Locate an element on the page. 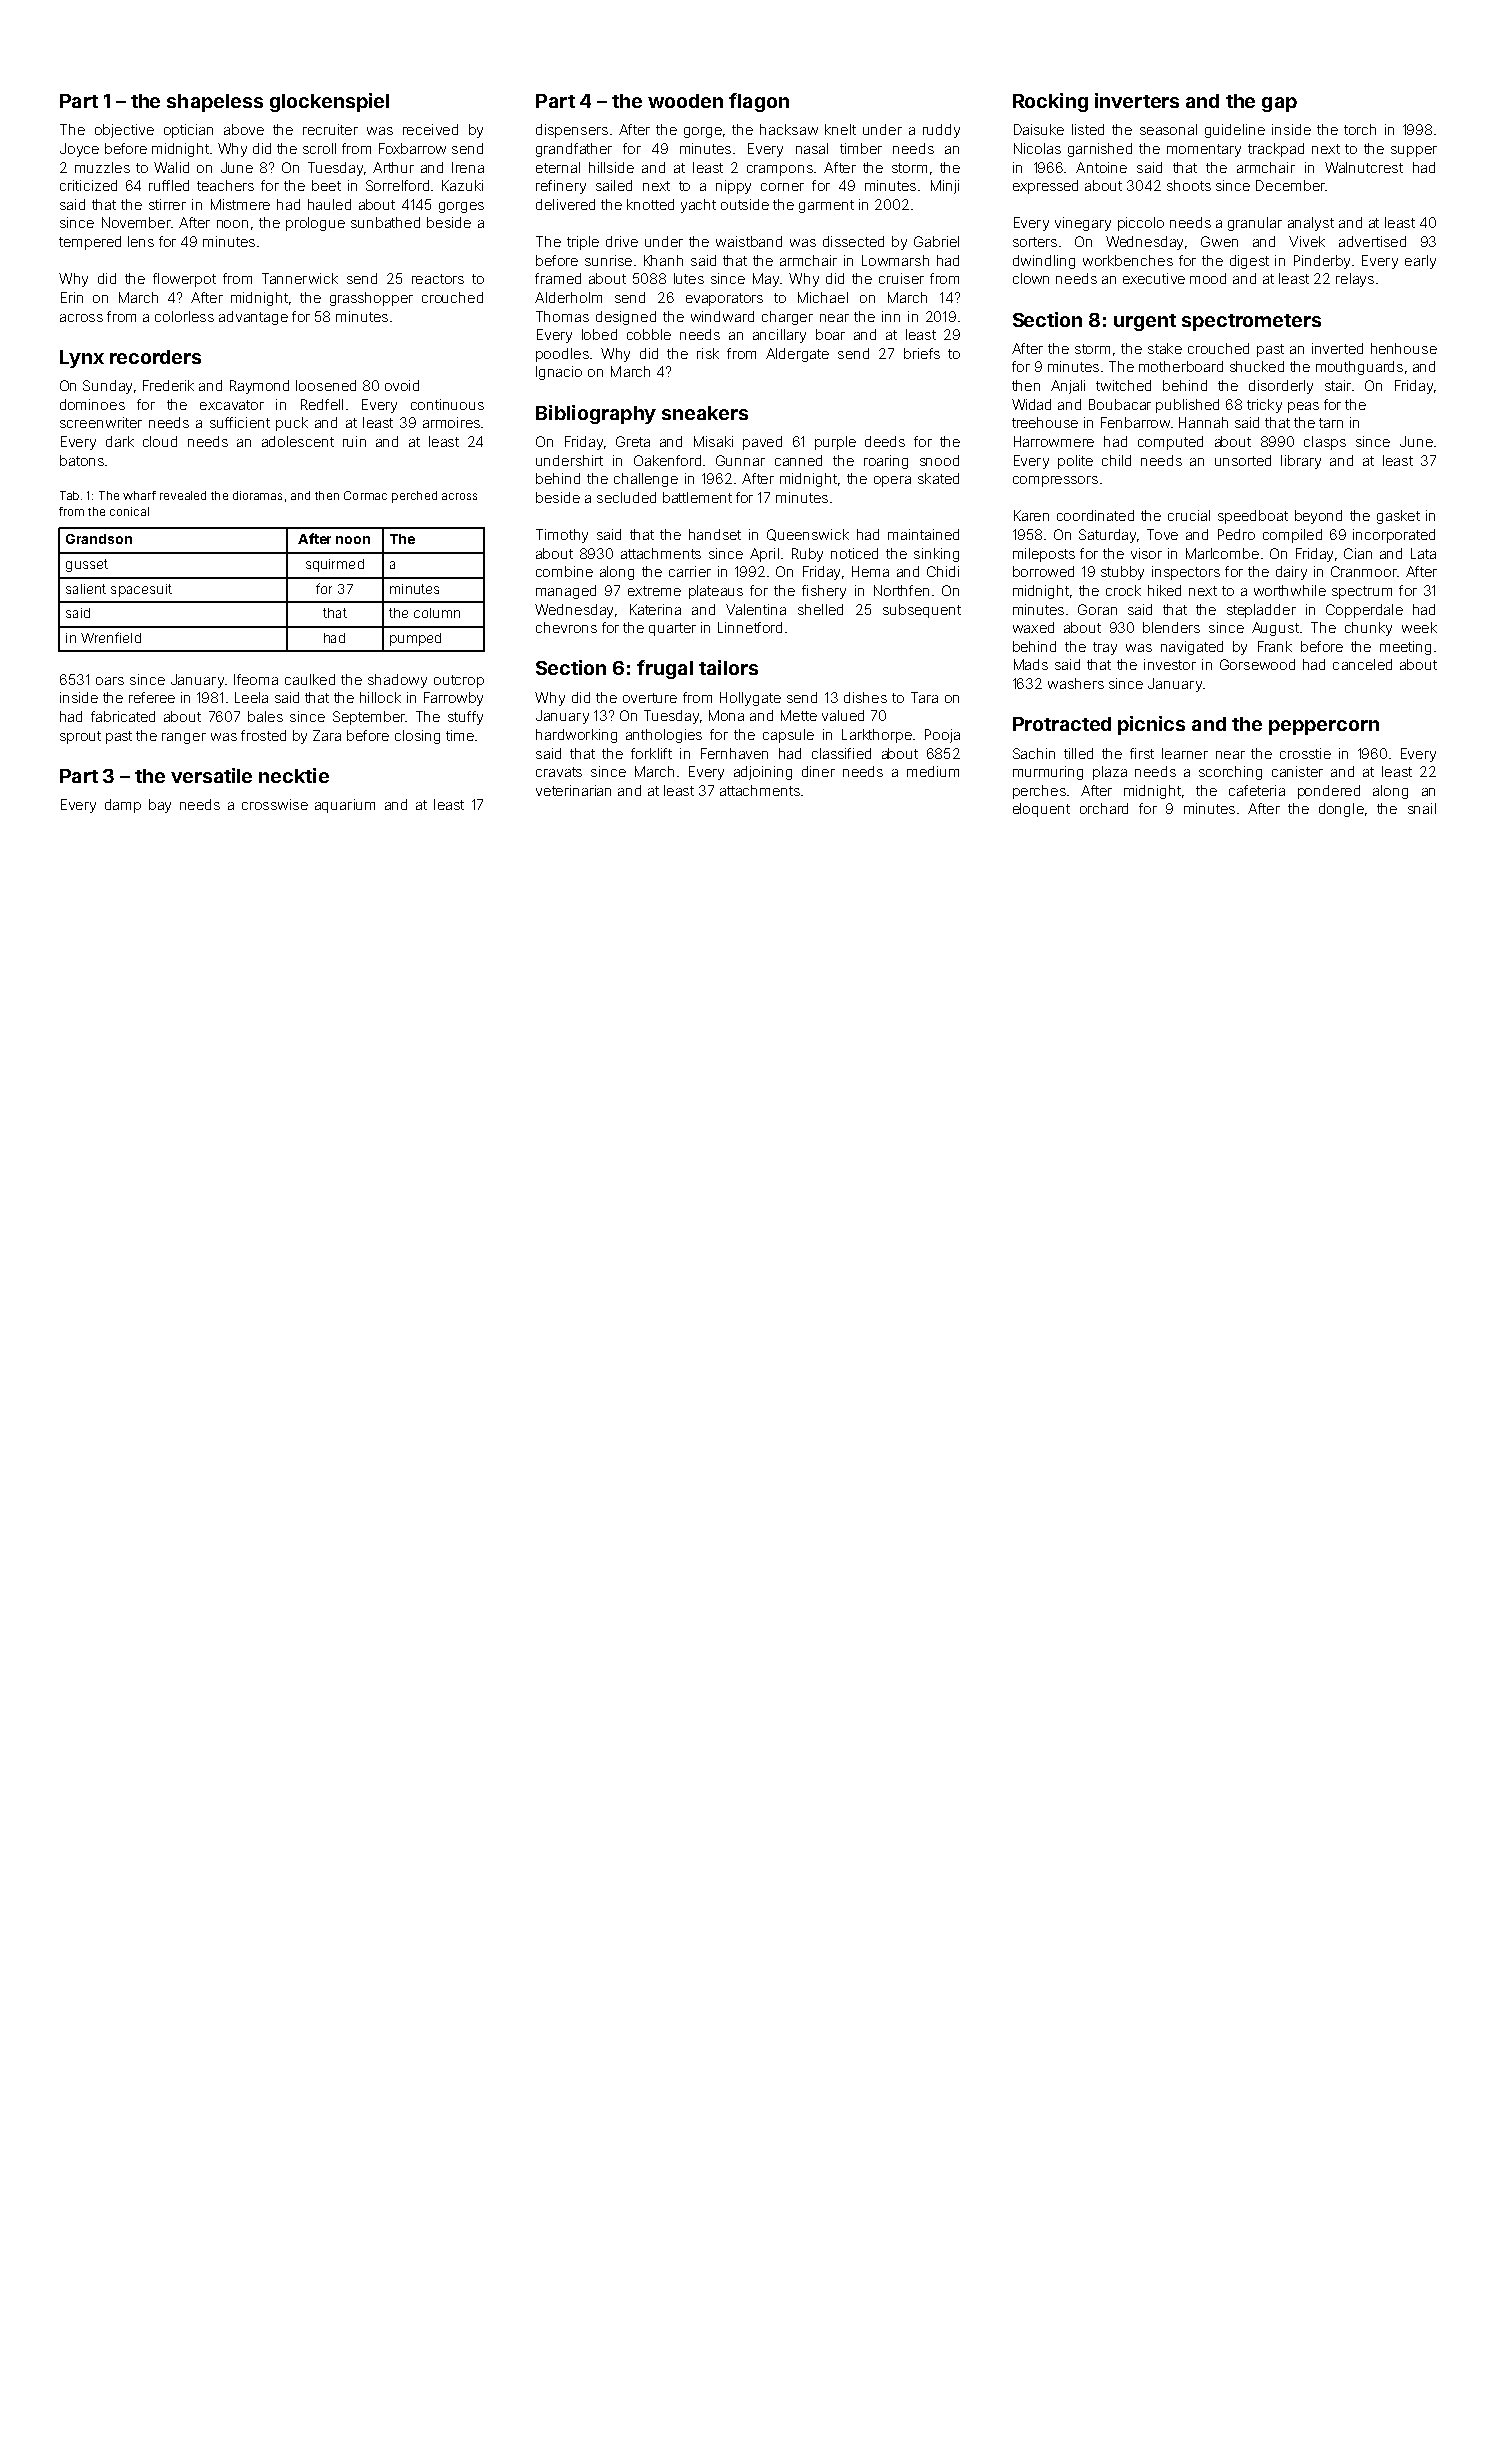  picnics is located at coordinates (1151, 725).
